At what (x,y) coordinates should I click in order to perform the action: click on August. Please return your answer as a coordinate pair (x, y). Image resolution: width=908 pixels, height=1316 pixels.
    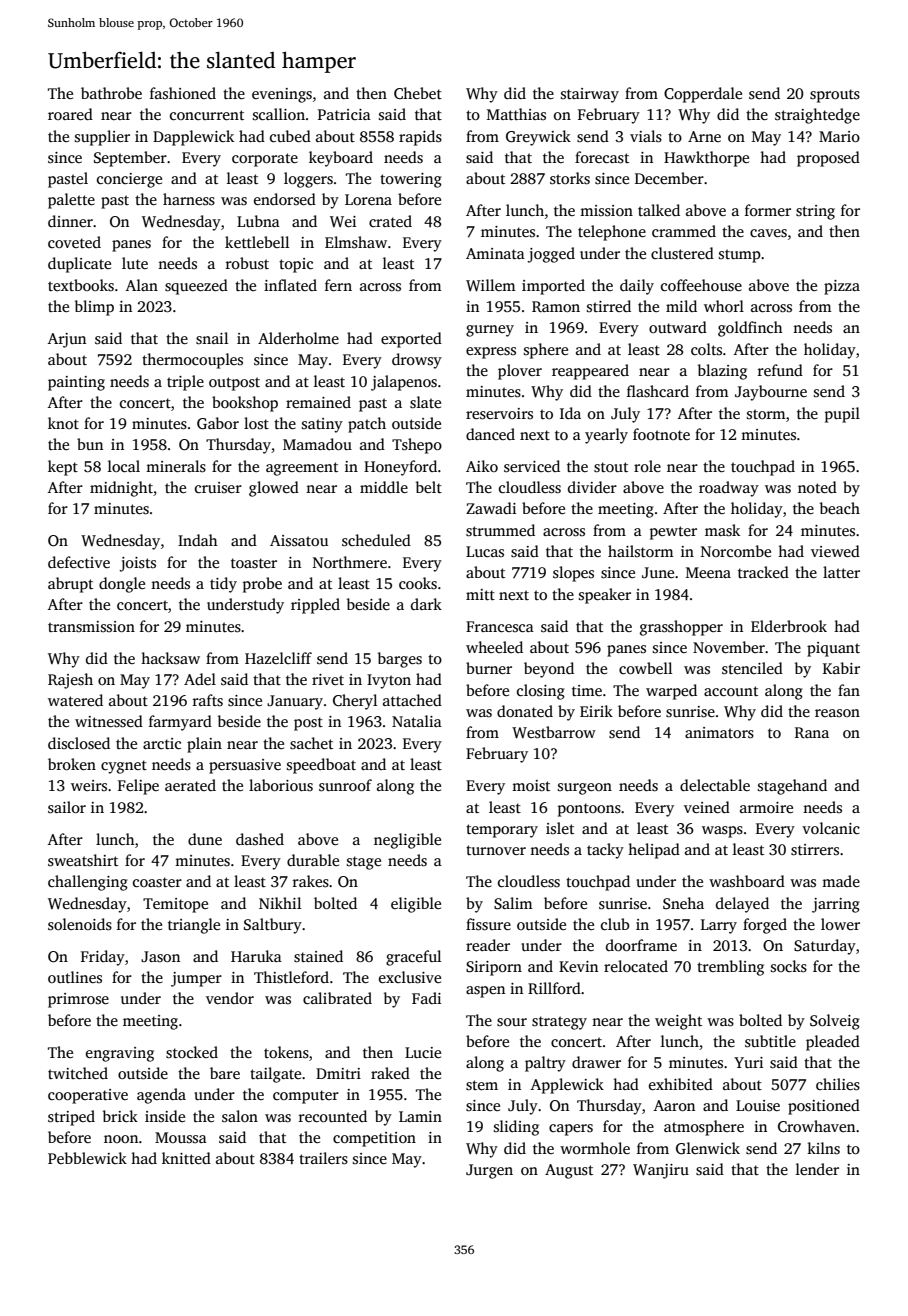
    Looking at the image, I should click on (569, 1171).
